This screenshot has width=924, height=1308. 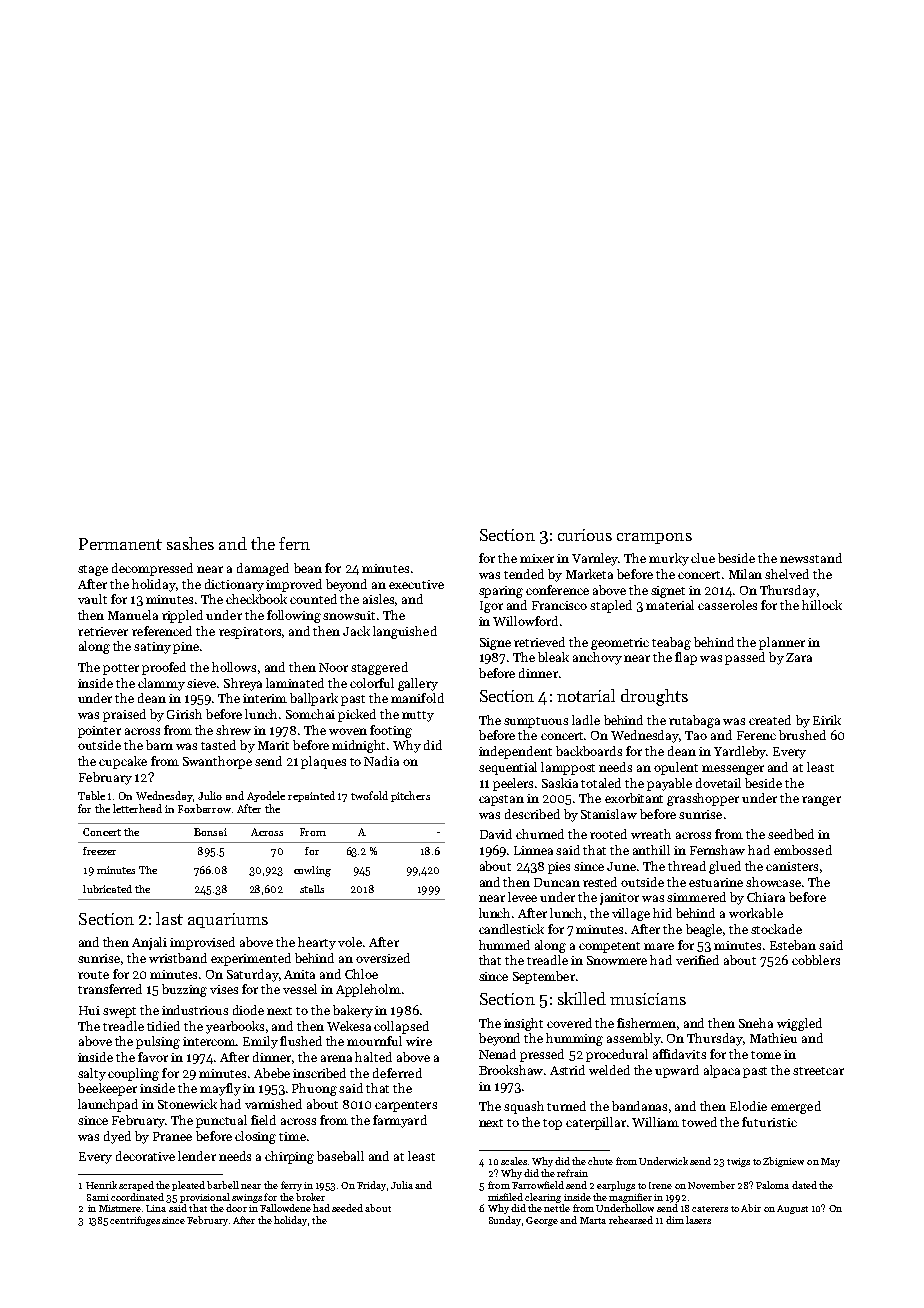 What do you see at coordinates (210, 832) in the screenshot?
I see `Bonsai` at bounding box center [210, 832].
